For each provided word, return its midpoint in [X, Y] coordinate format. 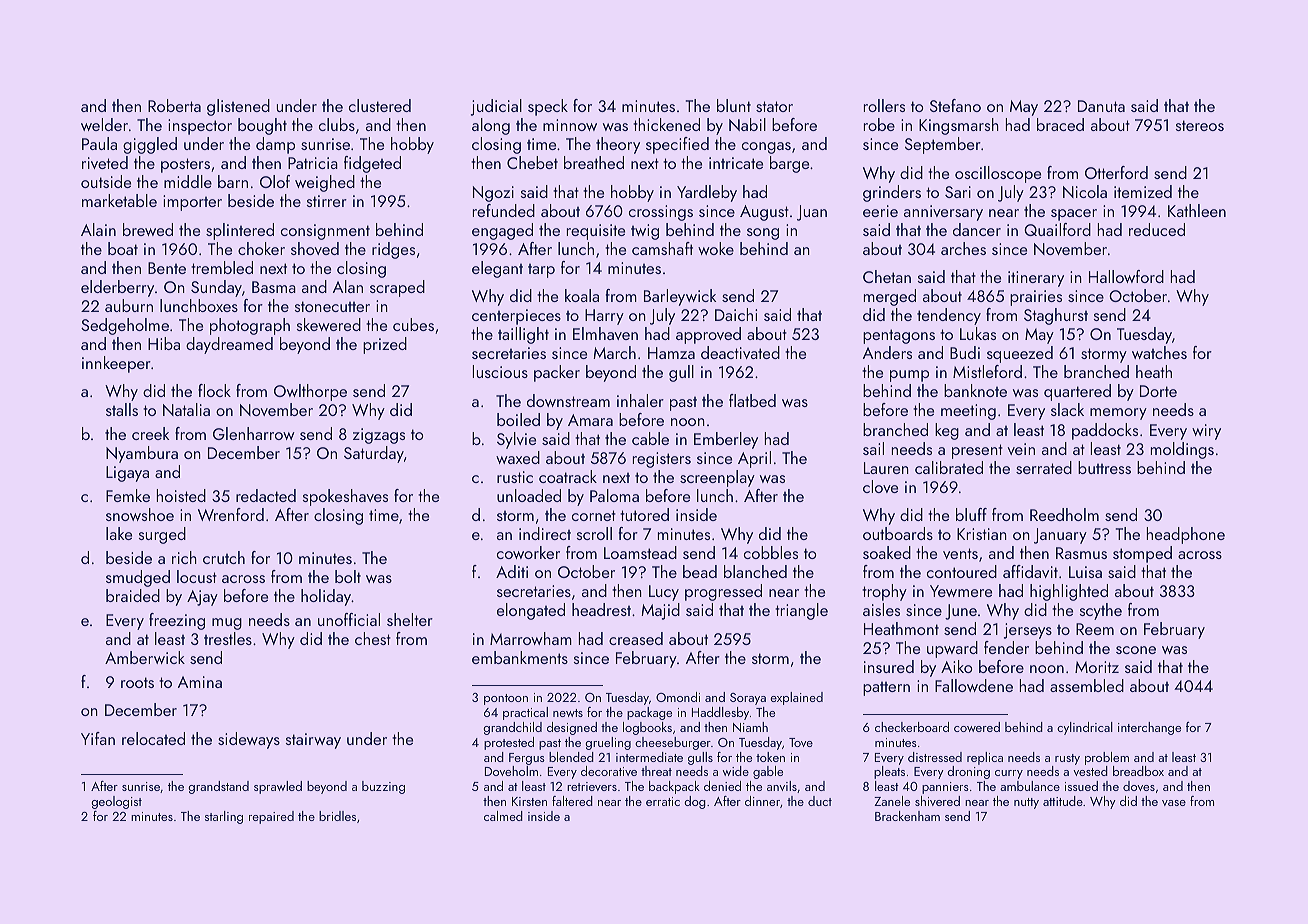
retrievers [592, 786]
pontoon [506, 699]
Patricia [313, 163]
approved [708, 335]
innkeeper [116, 364]
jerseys [1028, 631]
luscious [500, 371]
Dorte [1158, 391]
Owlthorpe [310, 392]
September [943, 145]
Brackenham [907, 816]
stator [774, 106]
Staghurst [1056, 316]
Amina [200, 682]
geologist [117, 802]
